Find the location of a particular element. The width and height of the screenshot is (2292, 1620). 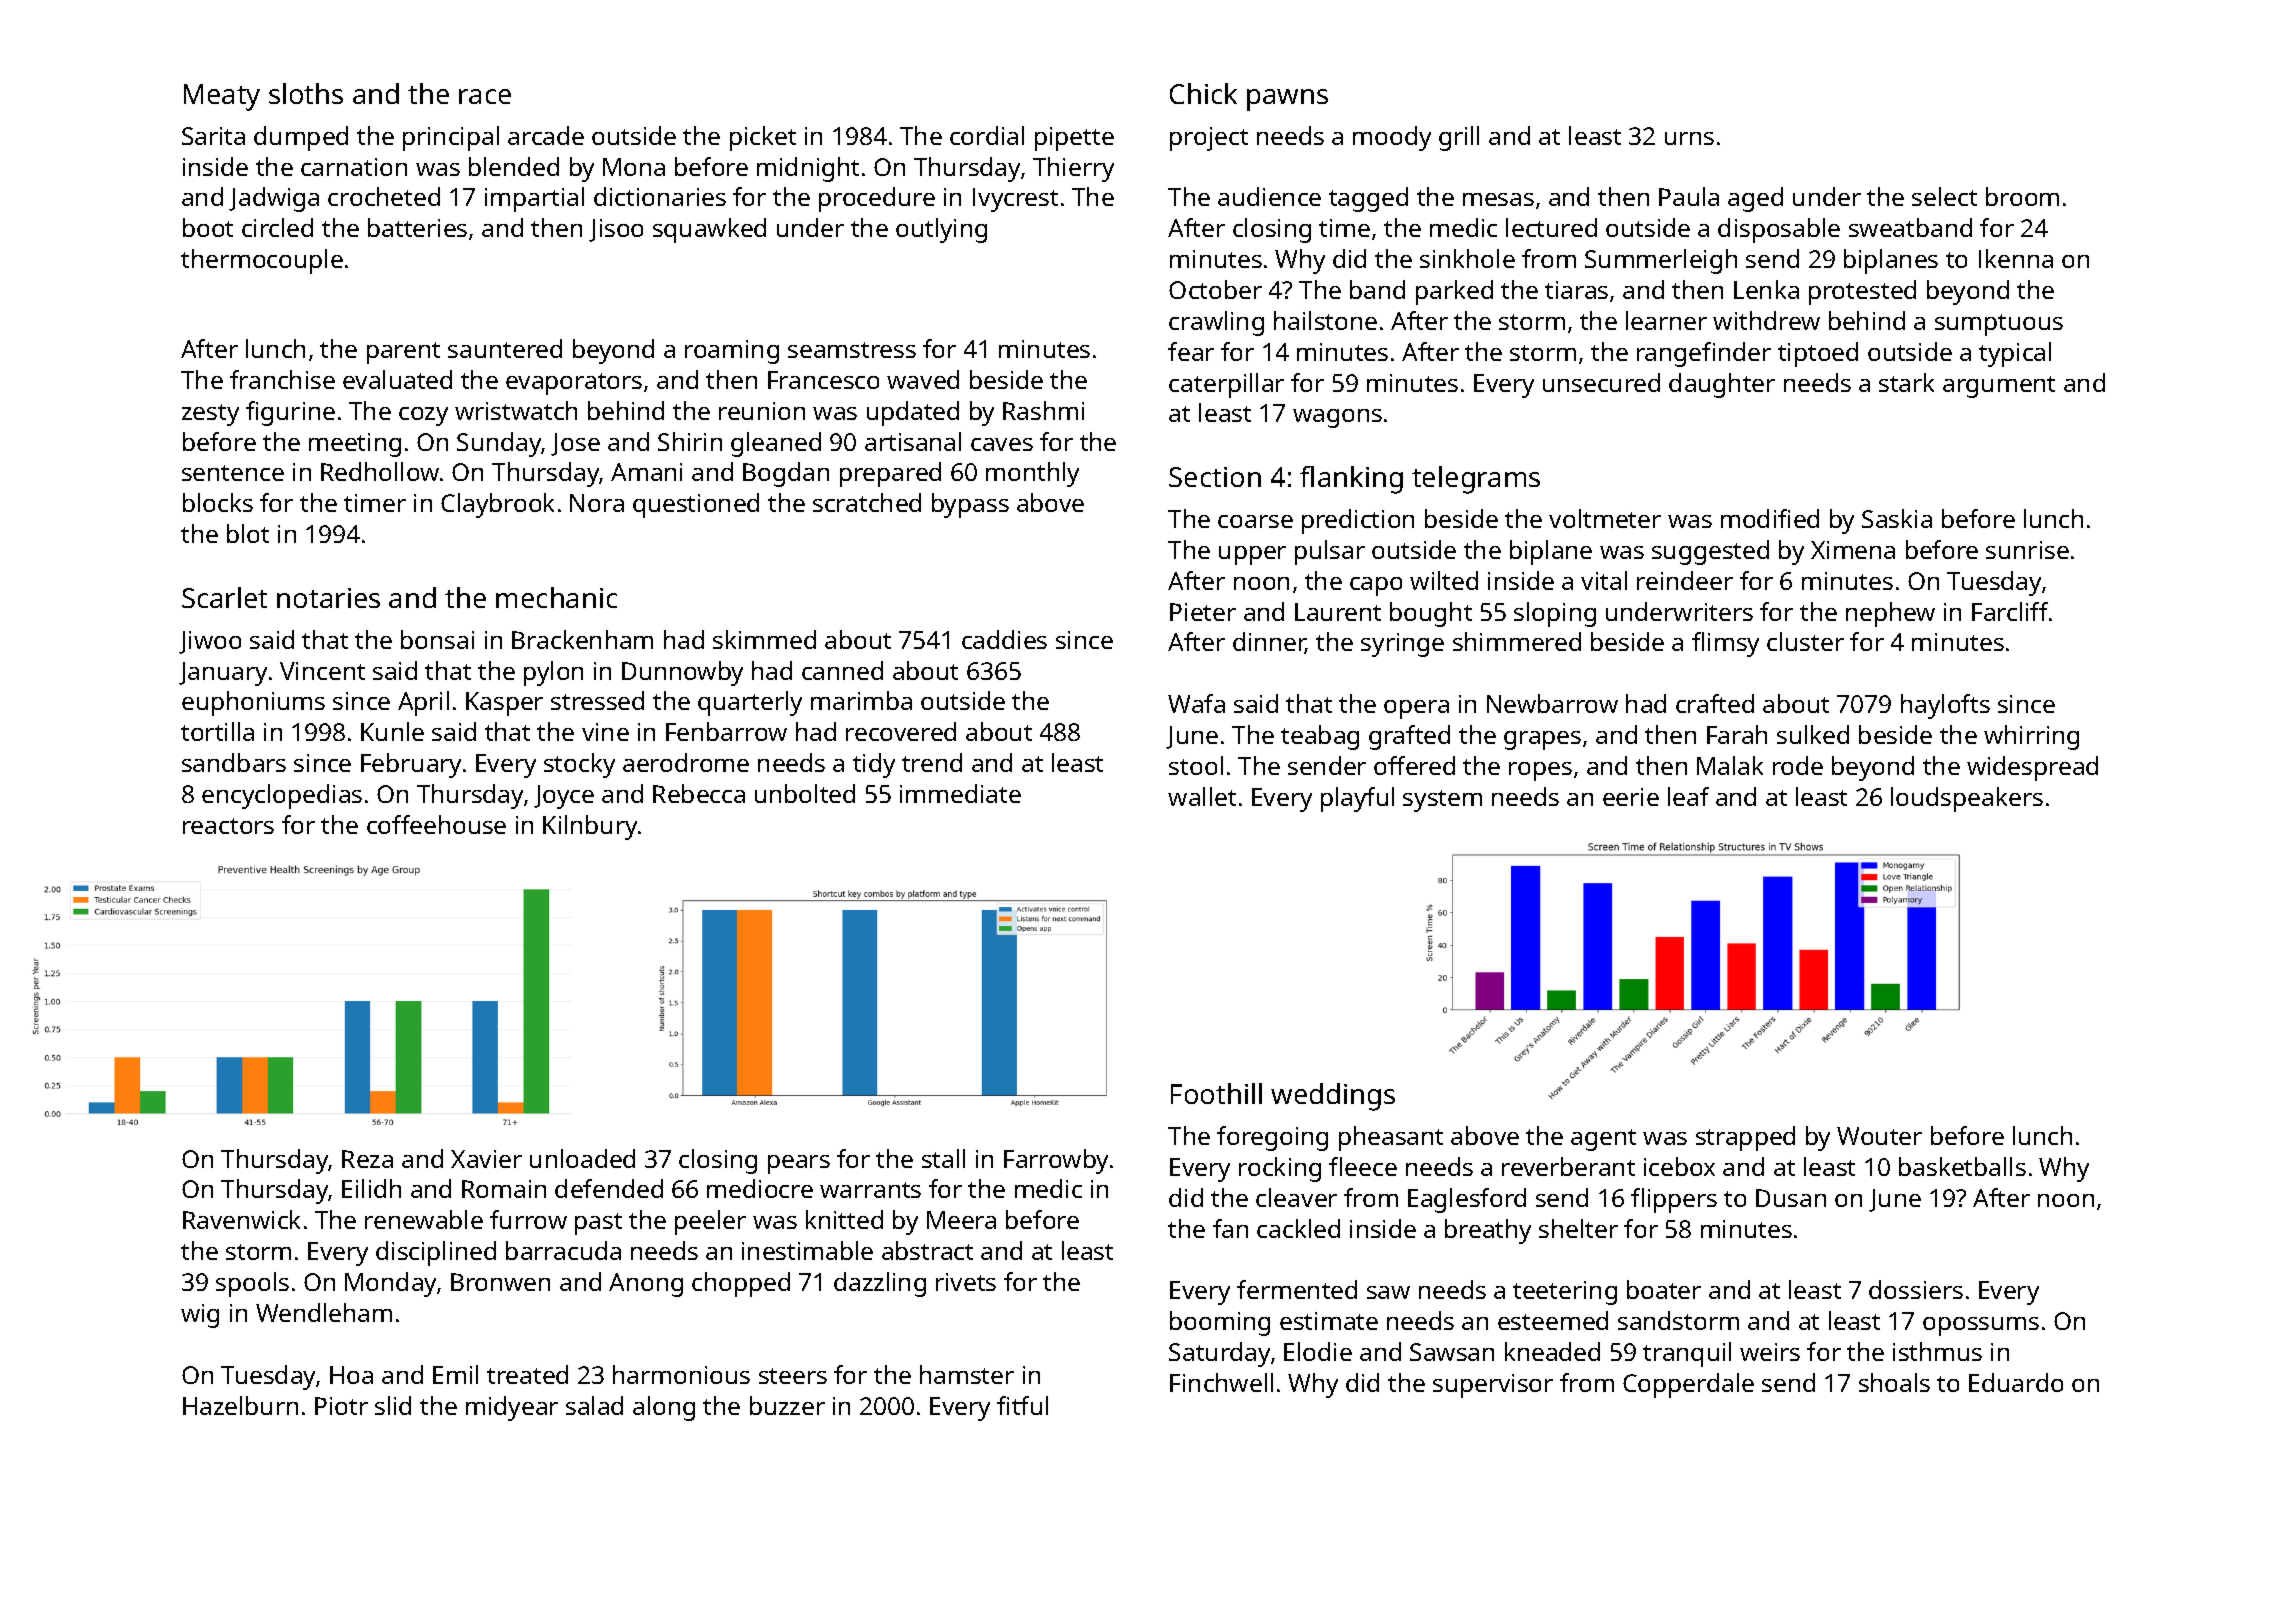

Elodie is located at coordinates (1318, 1351).
